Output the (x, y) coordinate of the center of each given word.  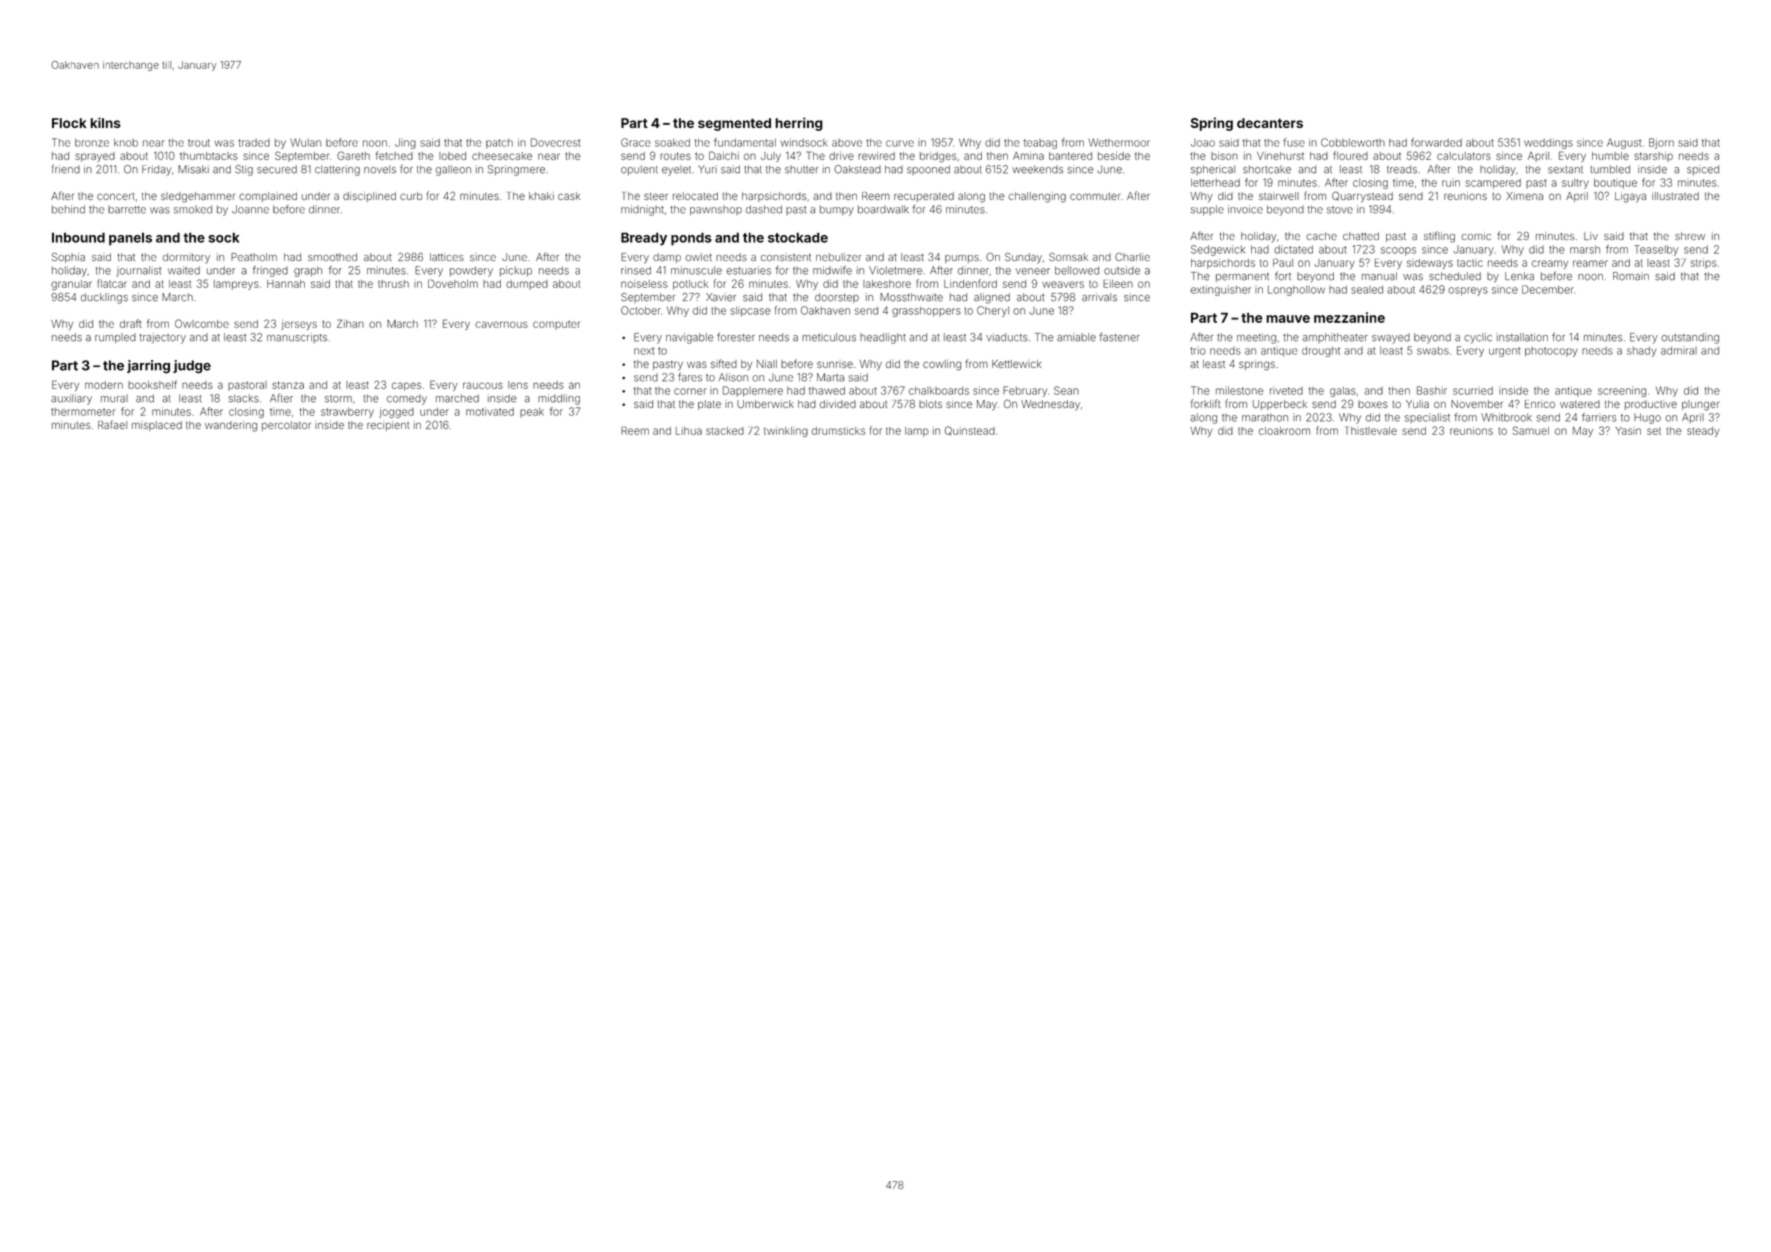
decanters (1270, 123)
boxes (1373, 404)
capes (406, 386)
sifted (724, 363)
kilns (105, 122)
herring (799, 124)
